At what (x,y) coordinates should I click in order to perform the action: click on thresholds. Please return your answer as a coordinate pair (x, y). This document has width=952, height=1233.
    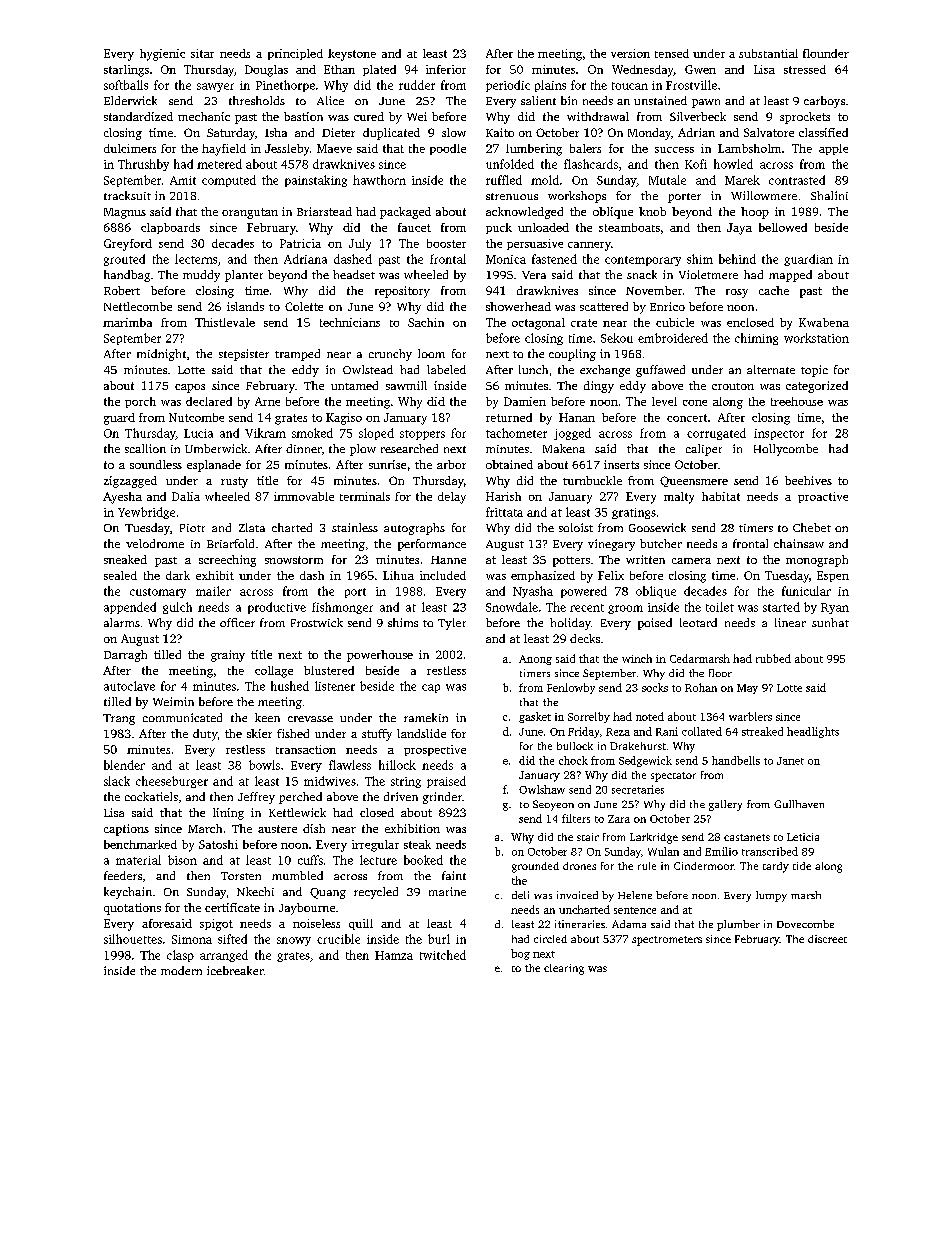
    Looking at the image, I should click on (257, 100).
